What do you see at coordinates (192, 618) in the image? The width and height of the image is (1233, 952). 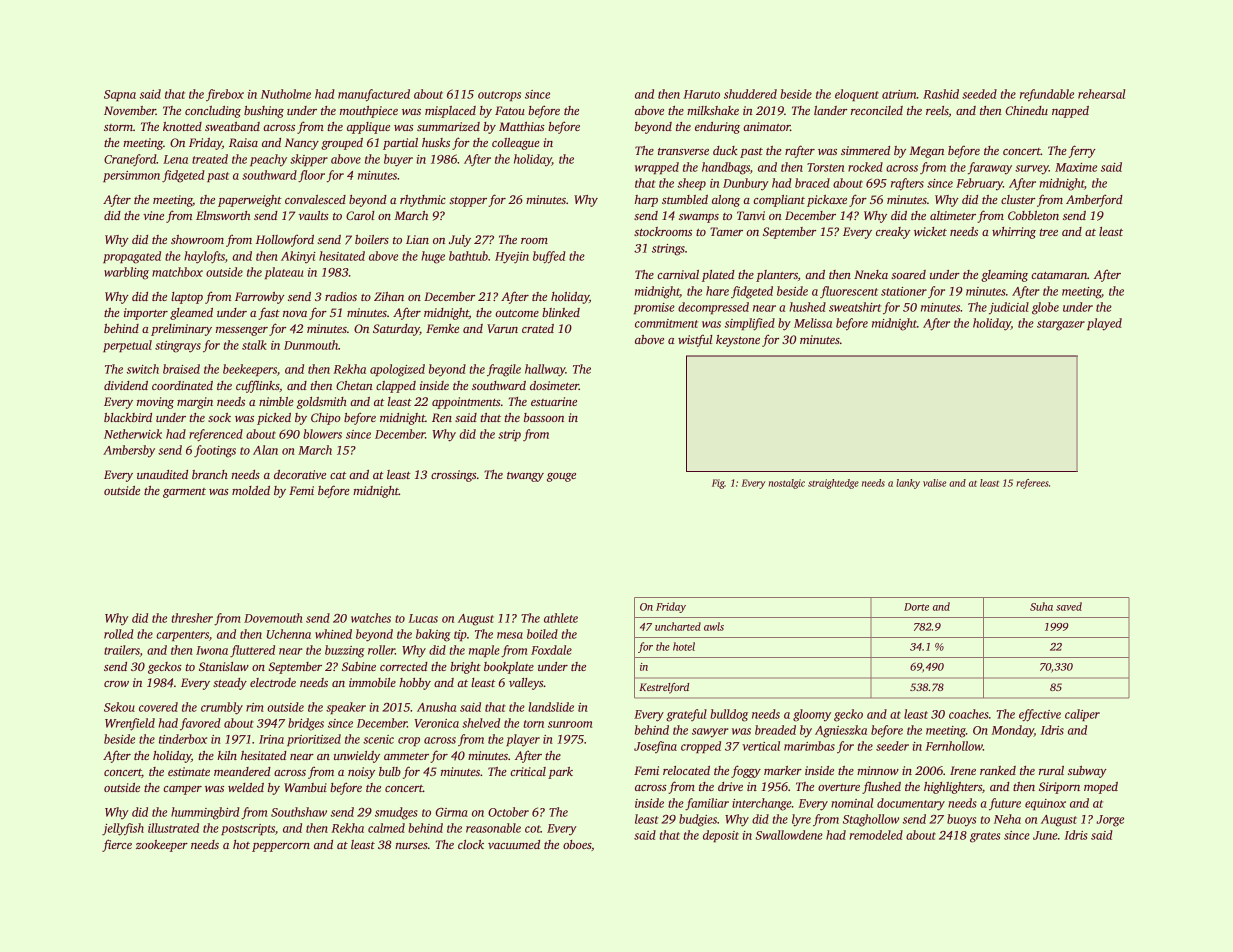 I see `thresher` at bounding box center [192, 618].
